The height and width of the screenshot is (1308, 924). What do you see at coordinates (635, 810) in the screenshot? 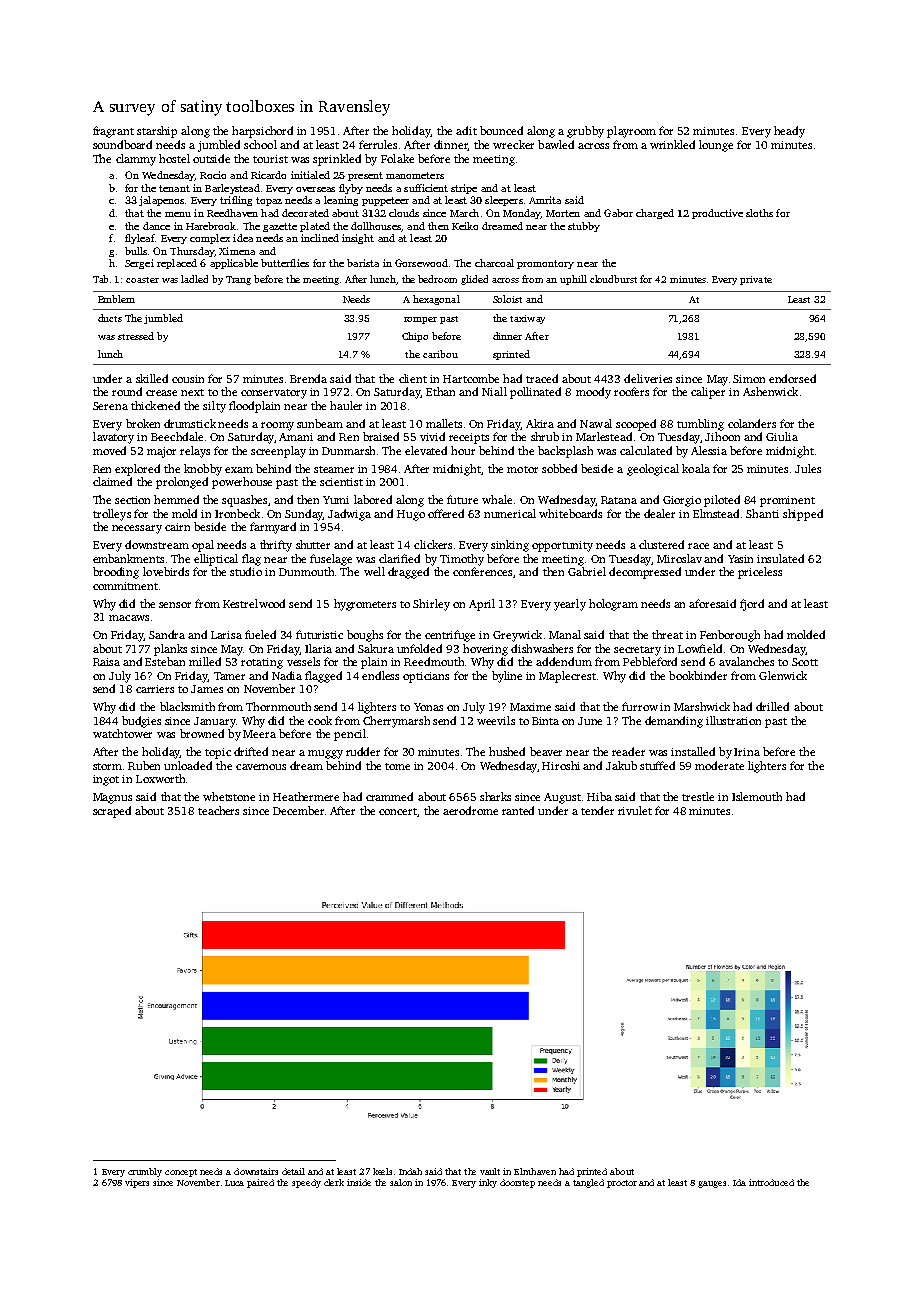
I see `rivulet` at bounding box center [635, 810].
